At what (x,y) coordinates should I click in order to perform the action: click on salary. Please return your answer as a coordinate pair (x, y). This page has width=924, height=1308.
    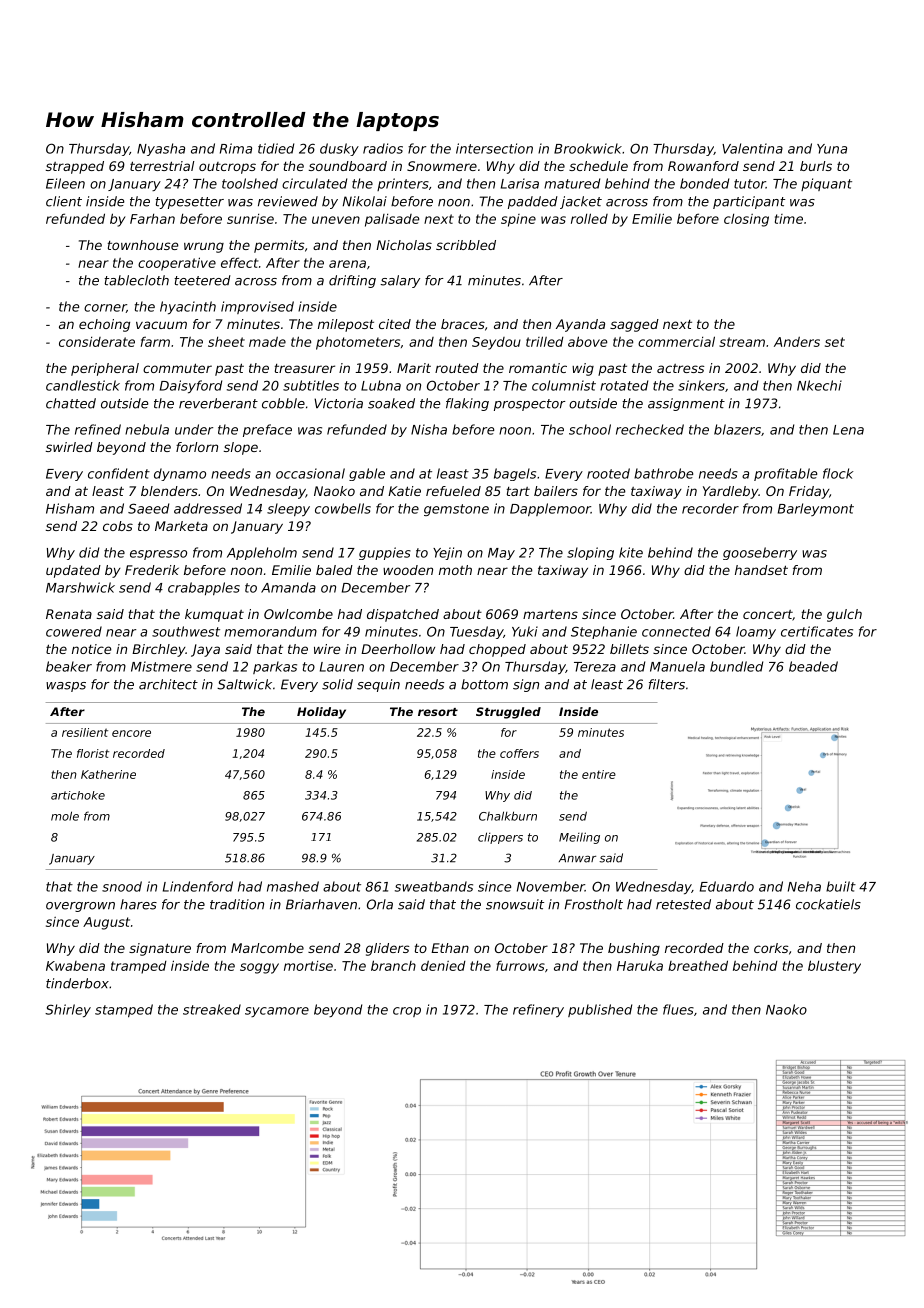
    Looking at the image, I should click on (400, 281).
